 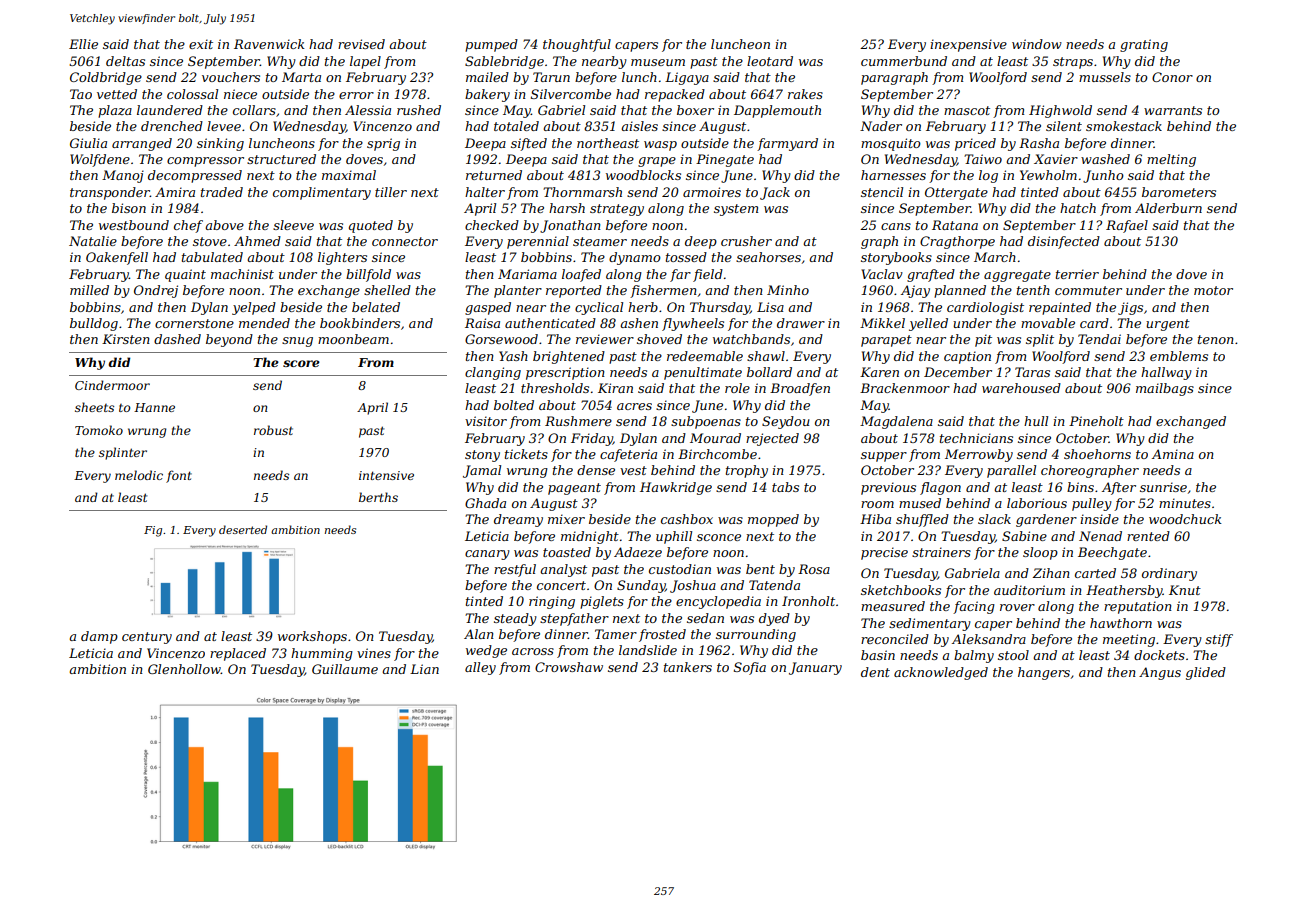 I want to click on Silvercombe, so click(x=571, y=94).
